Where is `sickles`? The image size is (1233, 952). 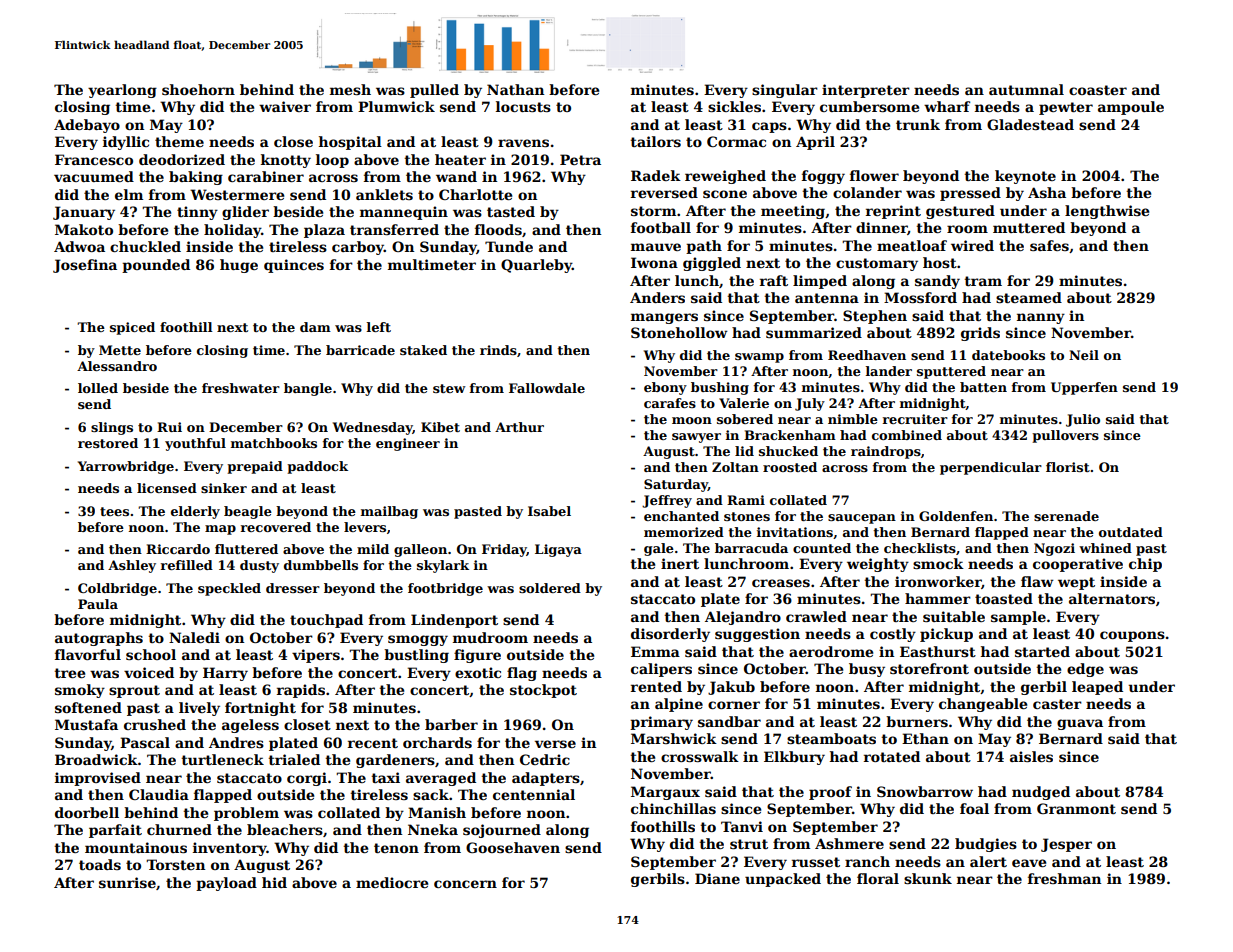 sickles is located at coordinates (734, 106).
